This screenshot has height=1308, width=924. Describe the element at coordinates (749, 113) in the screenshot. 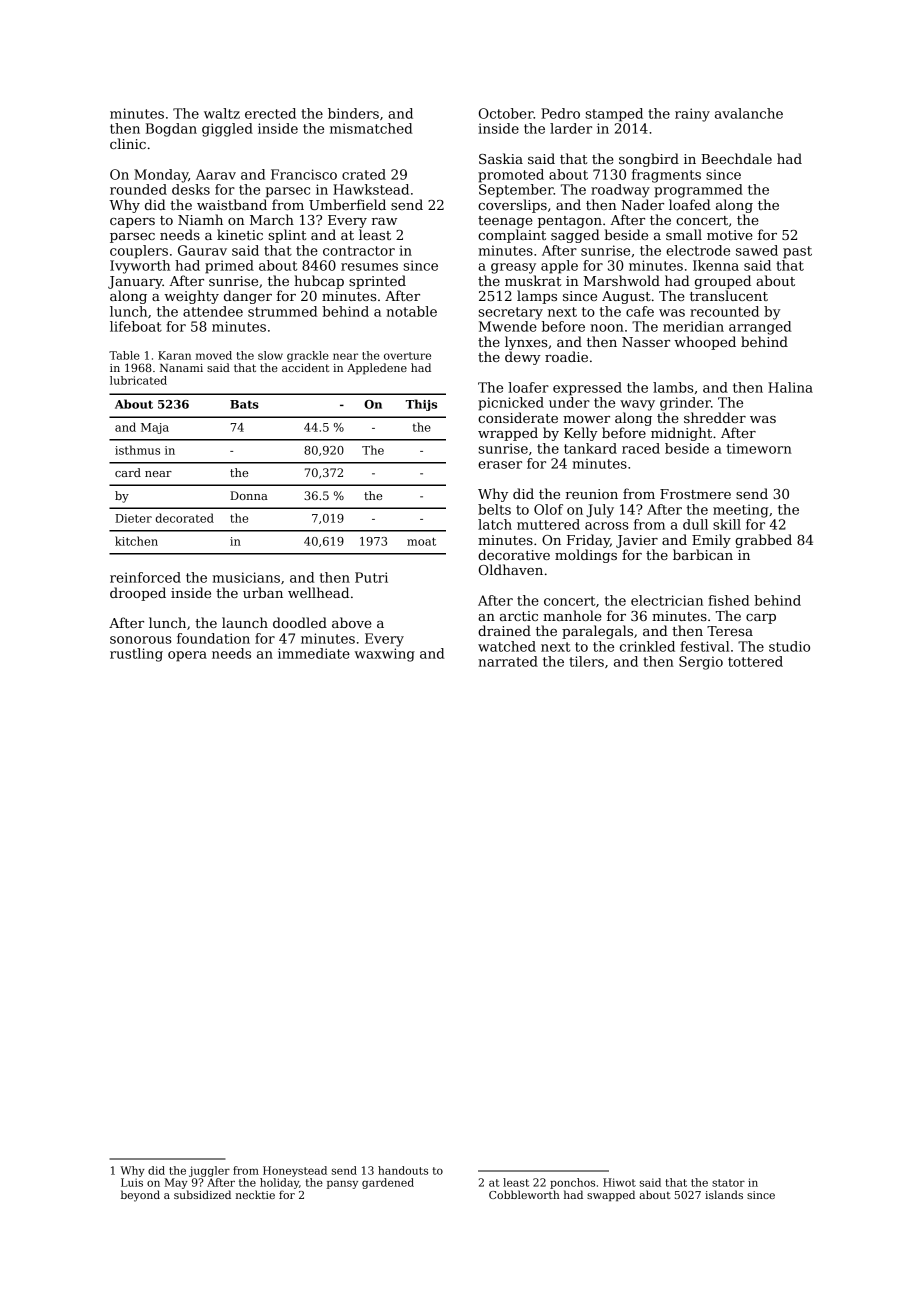

I see `avalanche` at that location.
